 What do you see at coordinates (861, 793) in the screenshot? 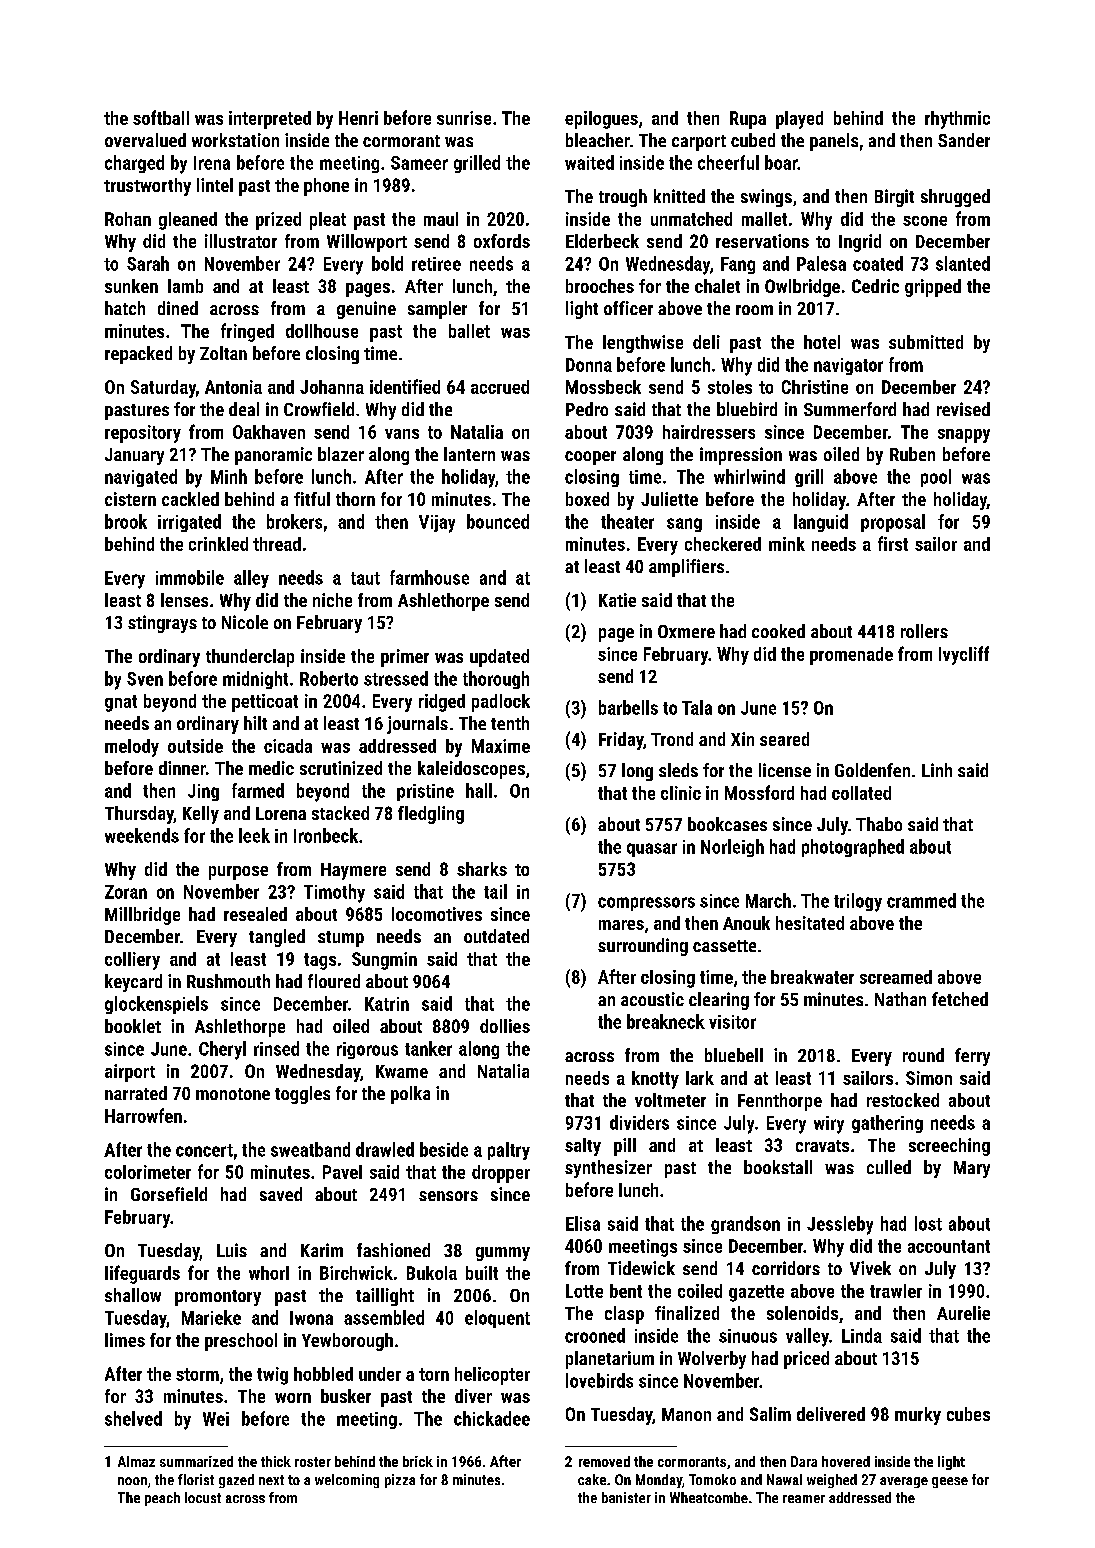
I see `collated` at bounding box center [861, 793].
